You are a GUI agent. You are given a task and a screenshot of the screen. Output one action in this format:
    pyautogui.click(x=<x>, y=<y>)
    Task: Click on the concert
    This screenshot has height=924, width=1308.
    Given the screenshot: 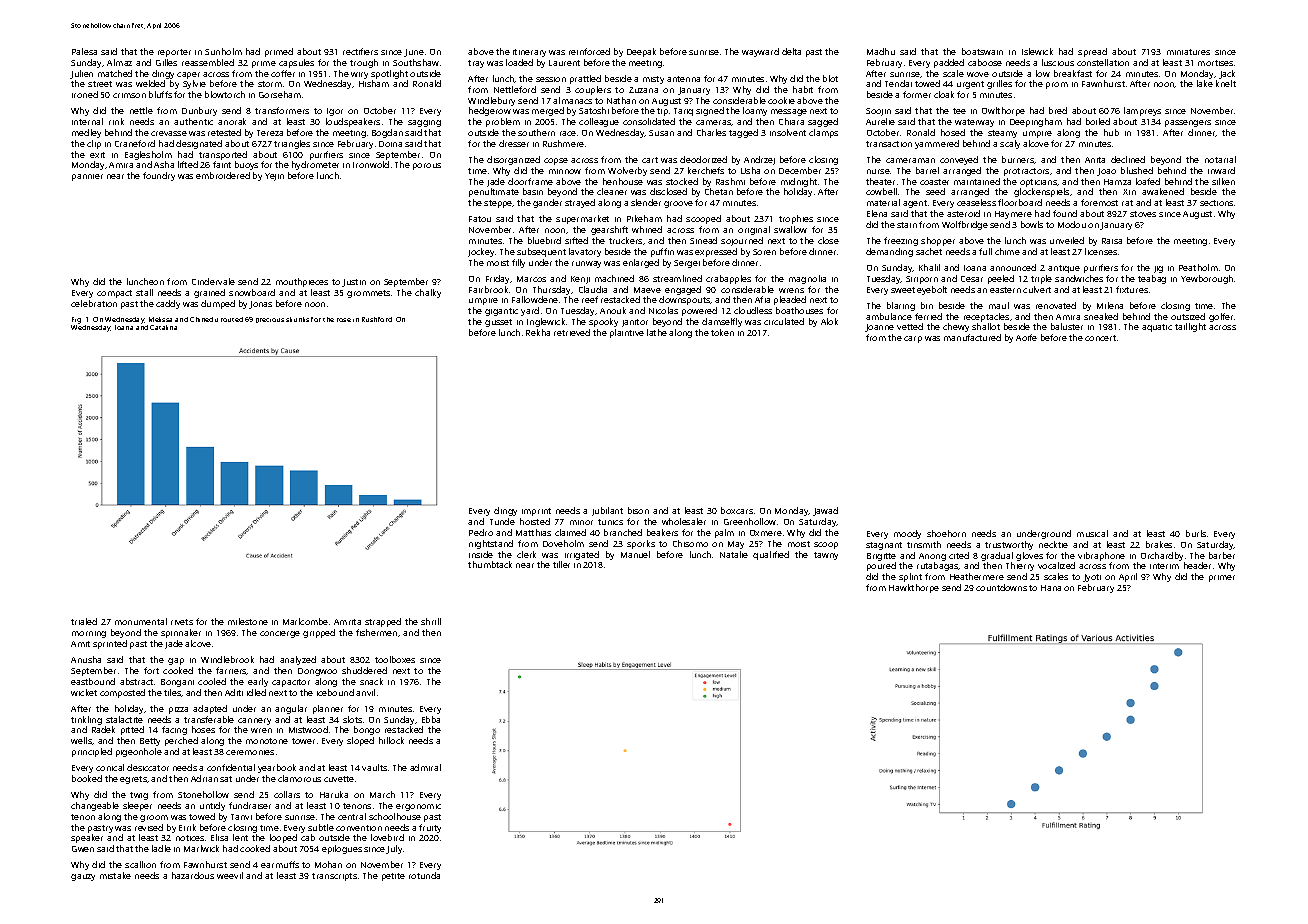 What is the action you would take?
    pyautogui.click(x=1100, y=338)
